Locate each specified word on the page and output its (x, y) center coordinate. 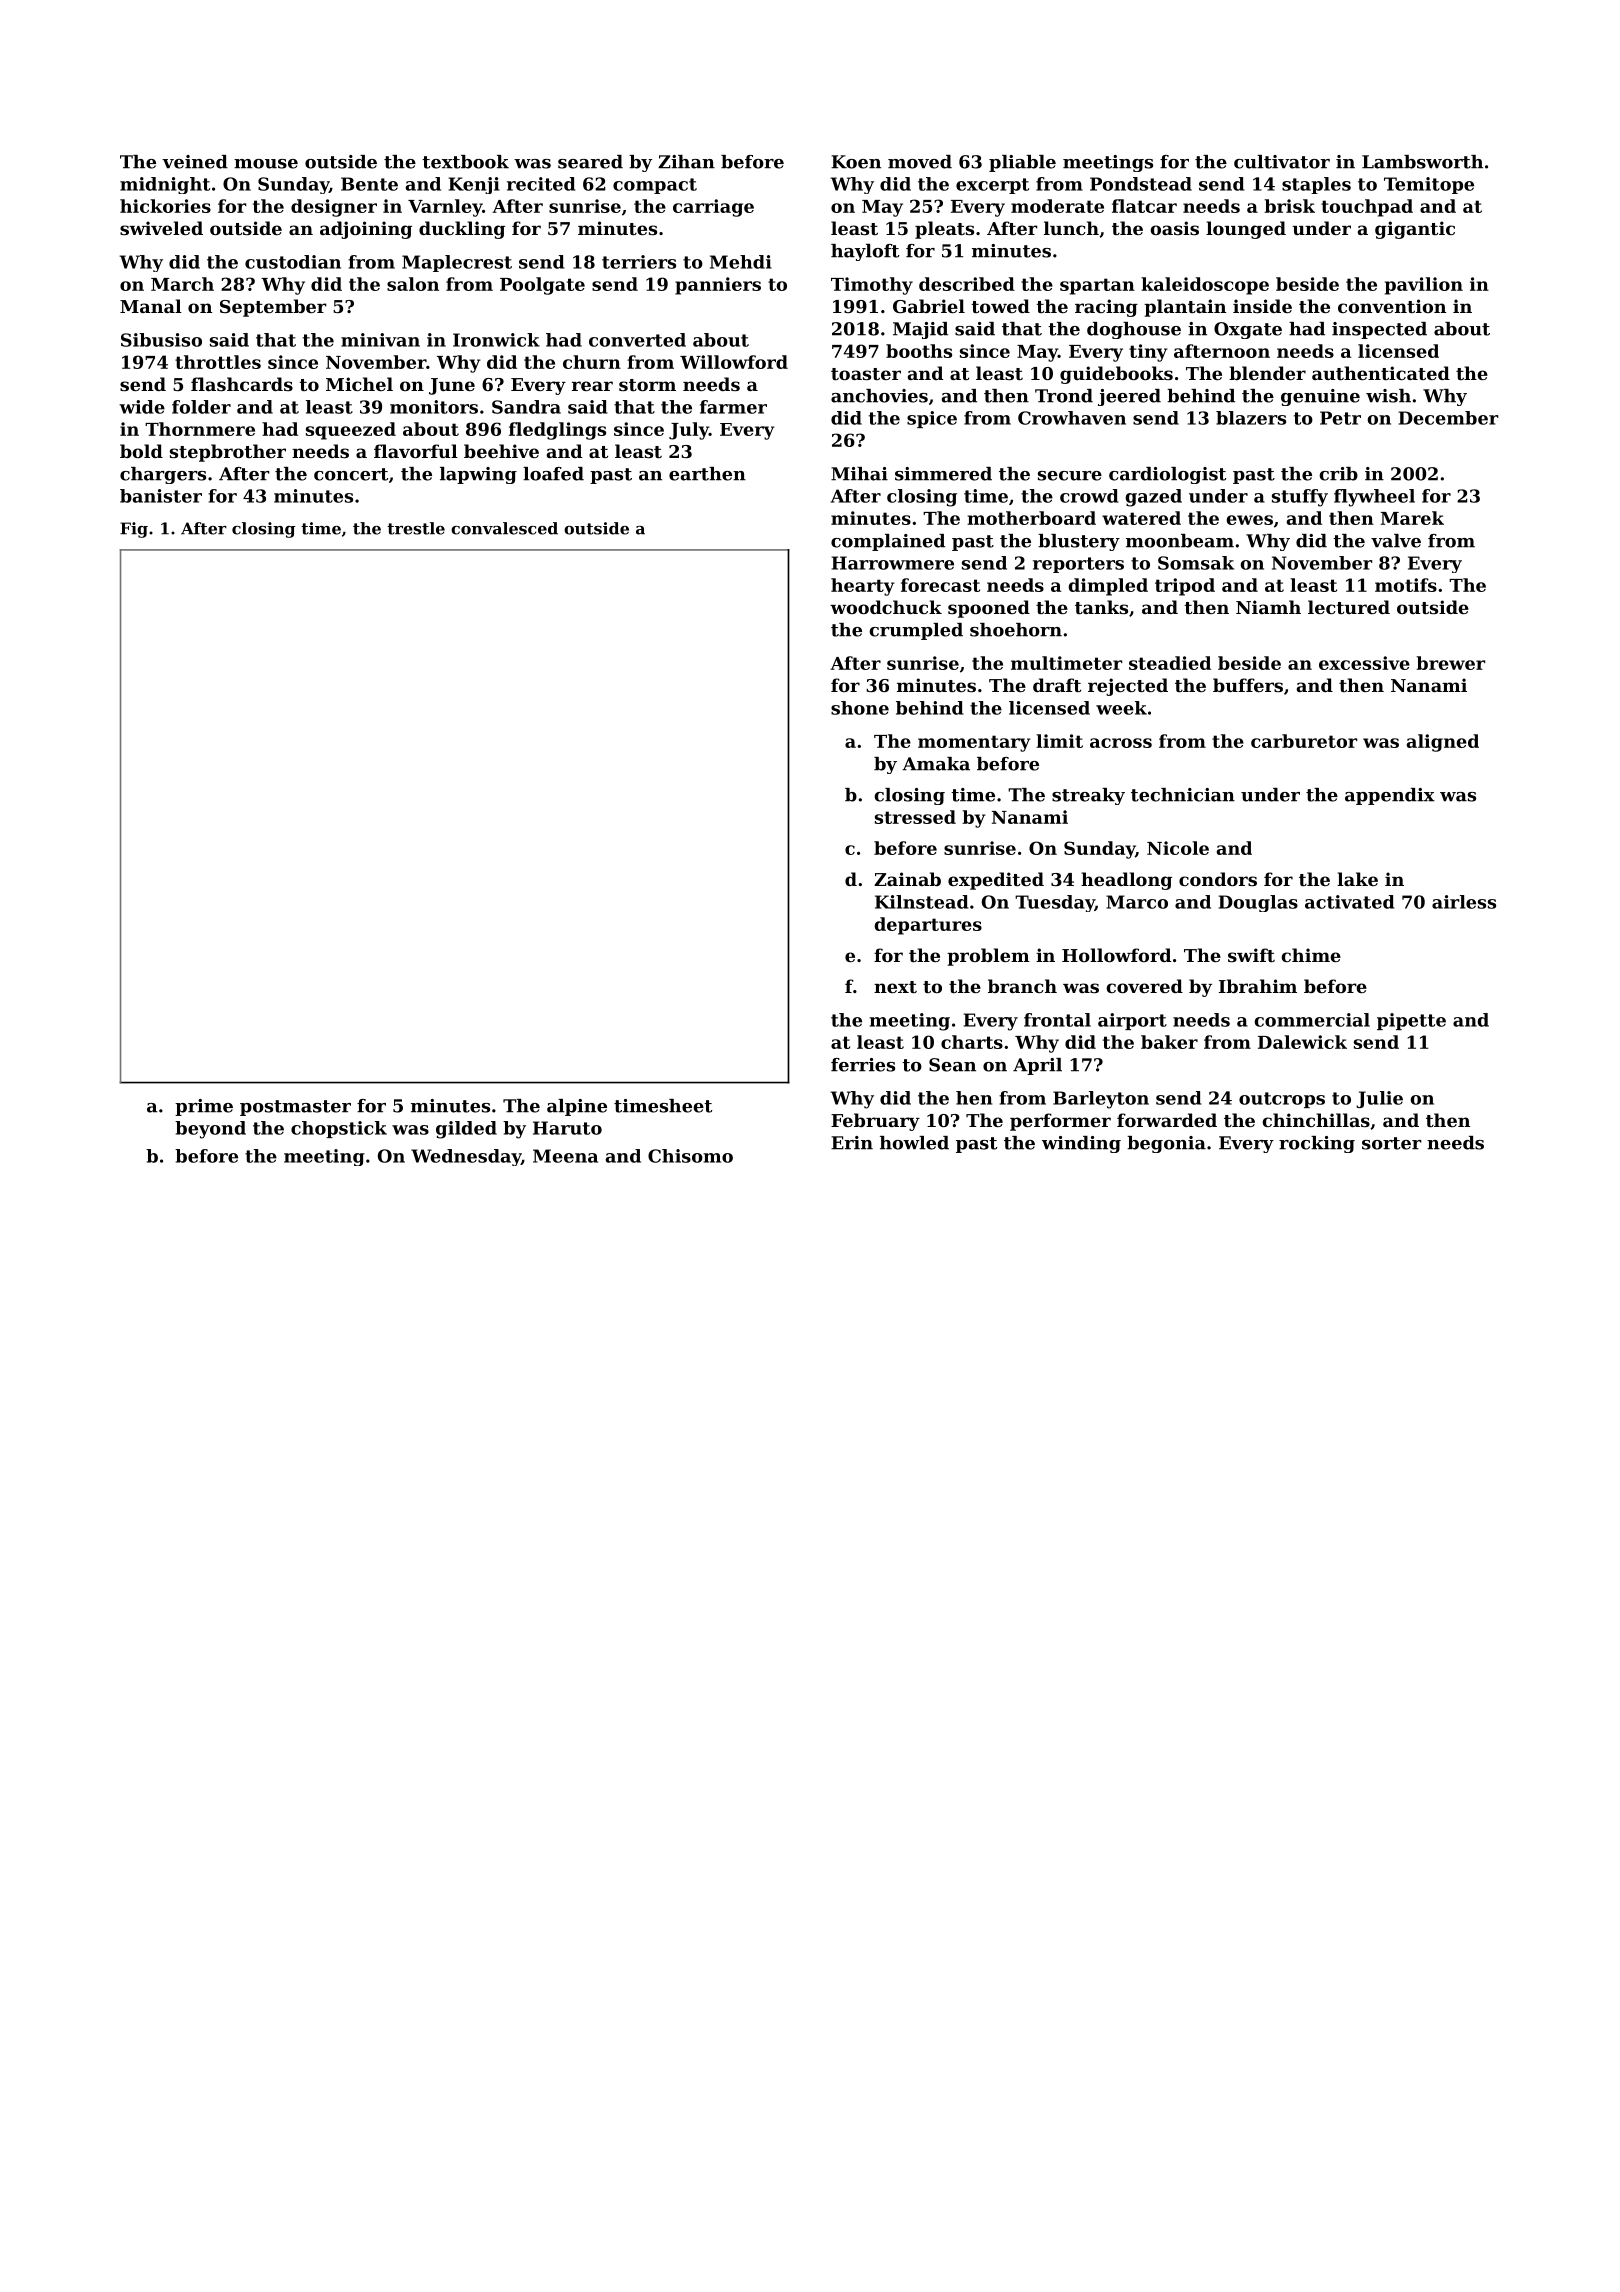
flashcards (242, 384)
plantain (1185, 308)
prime (204, 1107)
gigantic (1415, 230)
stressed (915, 817)
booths (919, 351)
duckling (462, 230)
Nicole (1178, 848)
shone (860, 708)
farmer (733, 407)
